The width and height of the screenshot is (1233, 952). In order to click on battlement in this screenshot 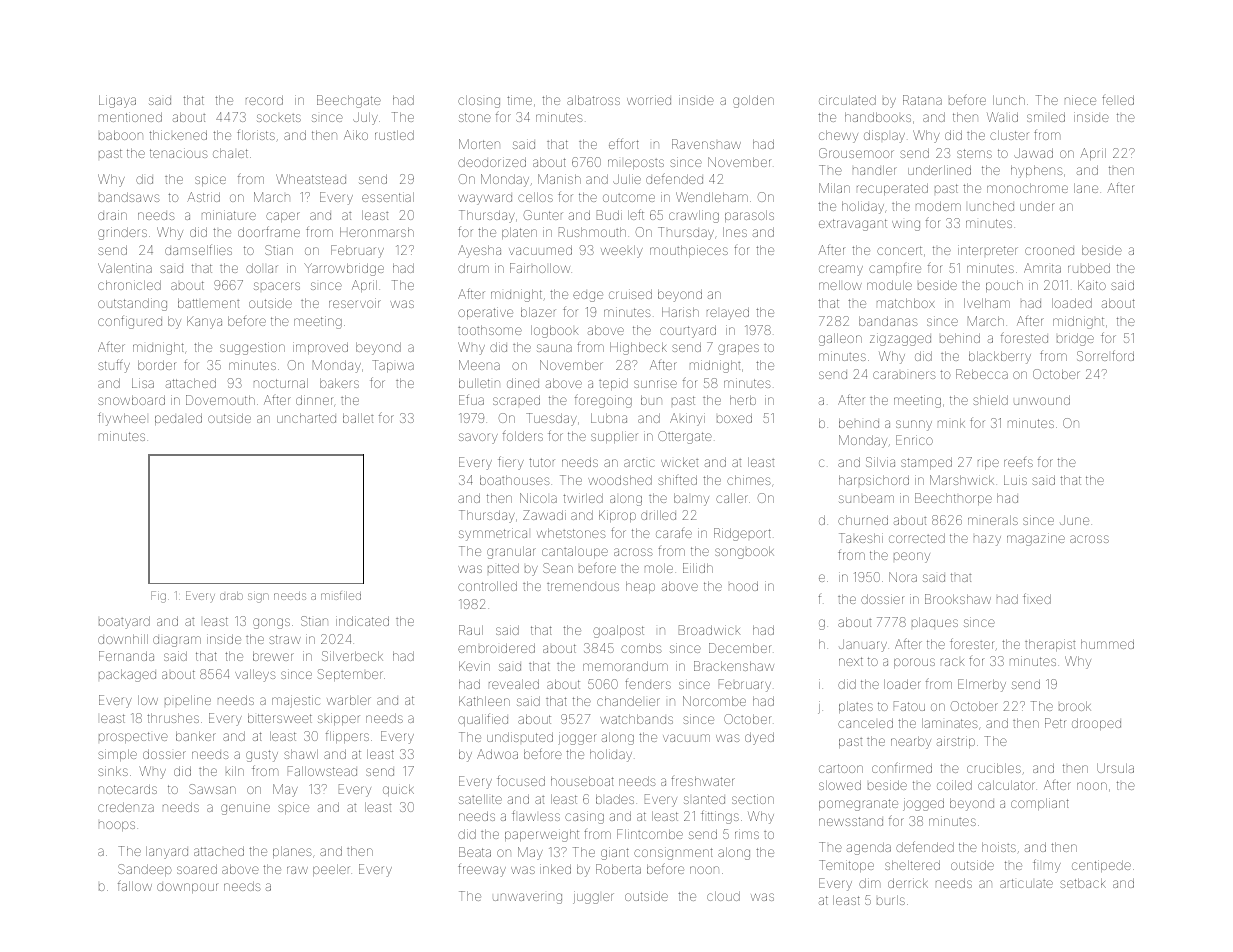, I will do `click(208, 303)`.
